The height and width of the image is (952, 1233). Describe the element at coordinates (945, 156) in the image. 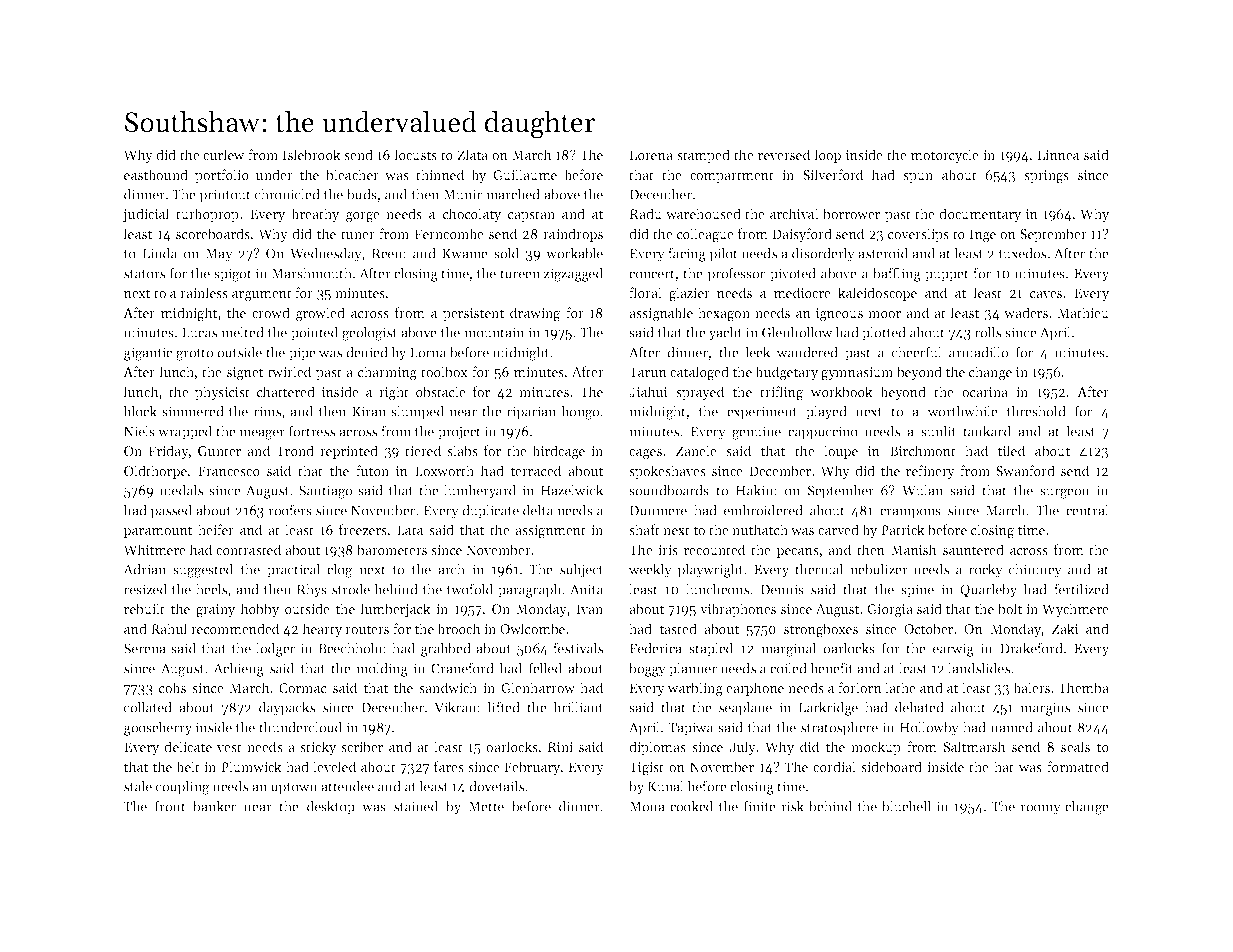

I see `motorcycle` at that location.
